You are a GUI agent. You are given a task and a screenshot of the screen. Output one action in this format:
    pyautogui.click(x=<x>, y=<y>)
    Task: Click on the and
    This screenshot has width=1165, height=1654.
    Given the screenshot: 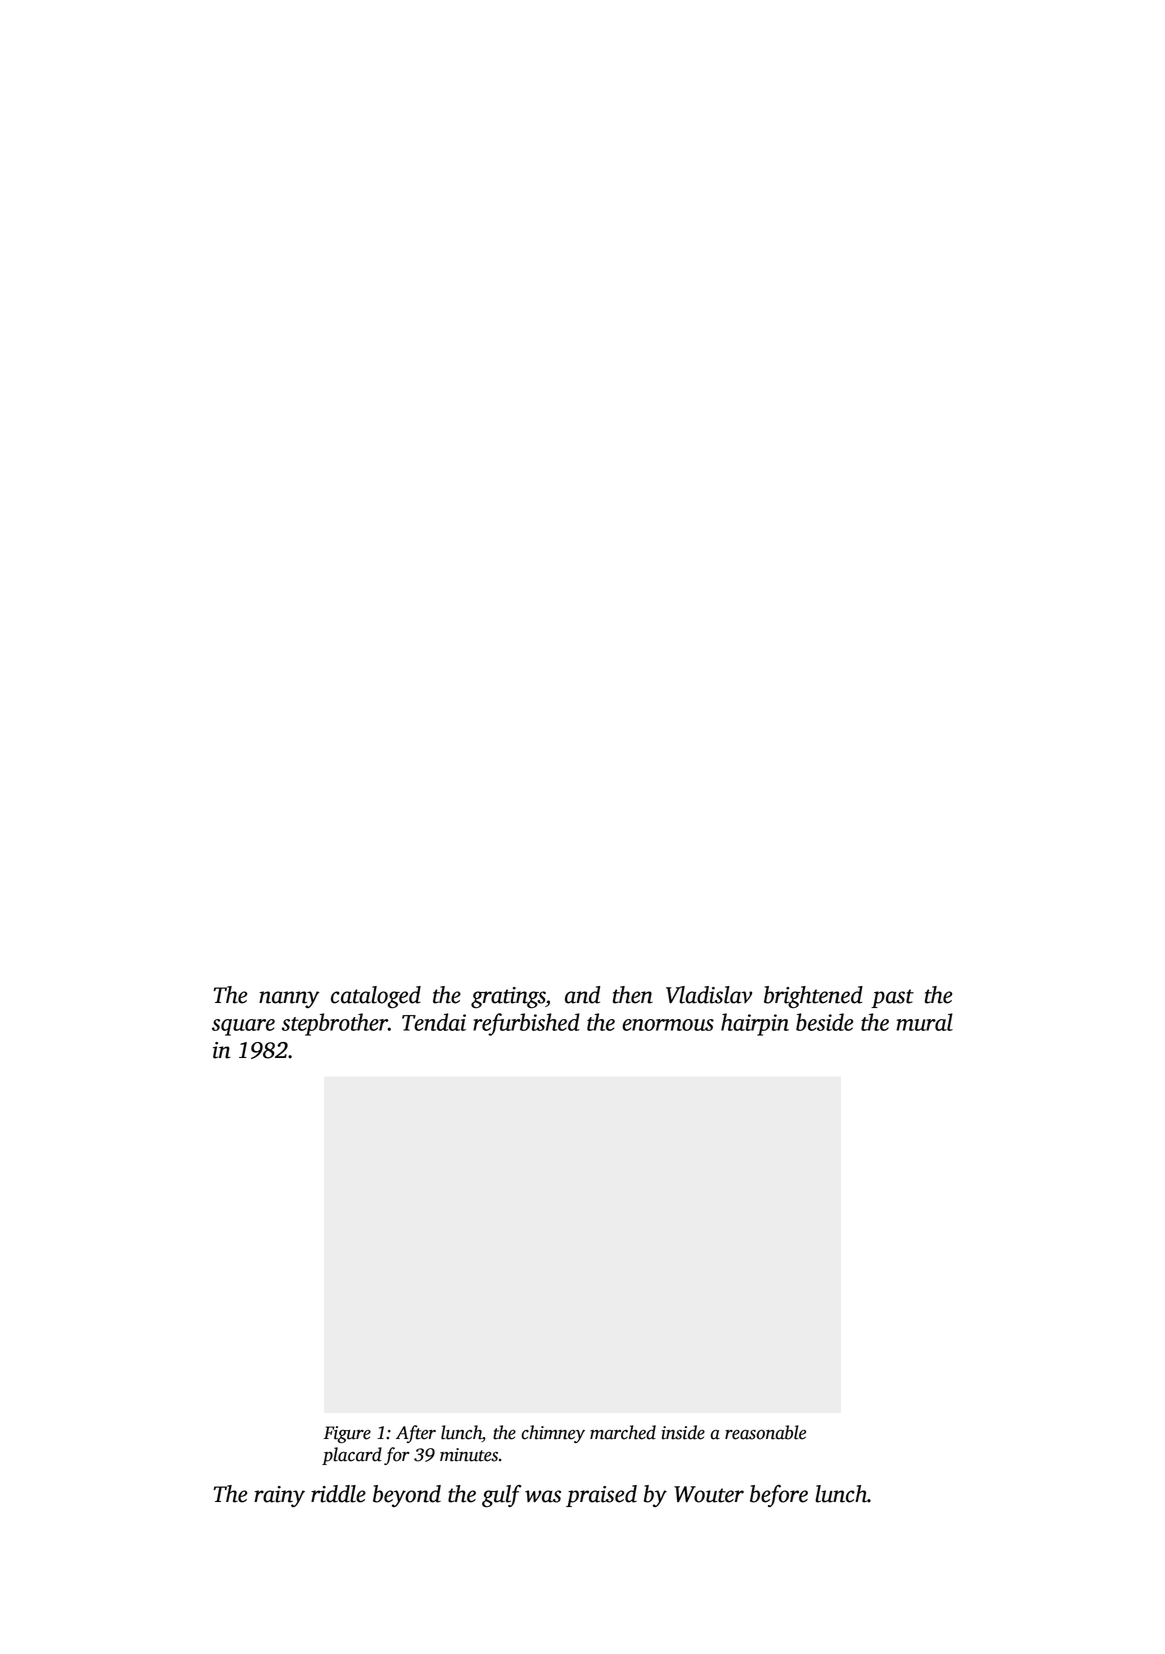 What is the action you would take?
    pyautogui.click(x=582, y=995)
